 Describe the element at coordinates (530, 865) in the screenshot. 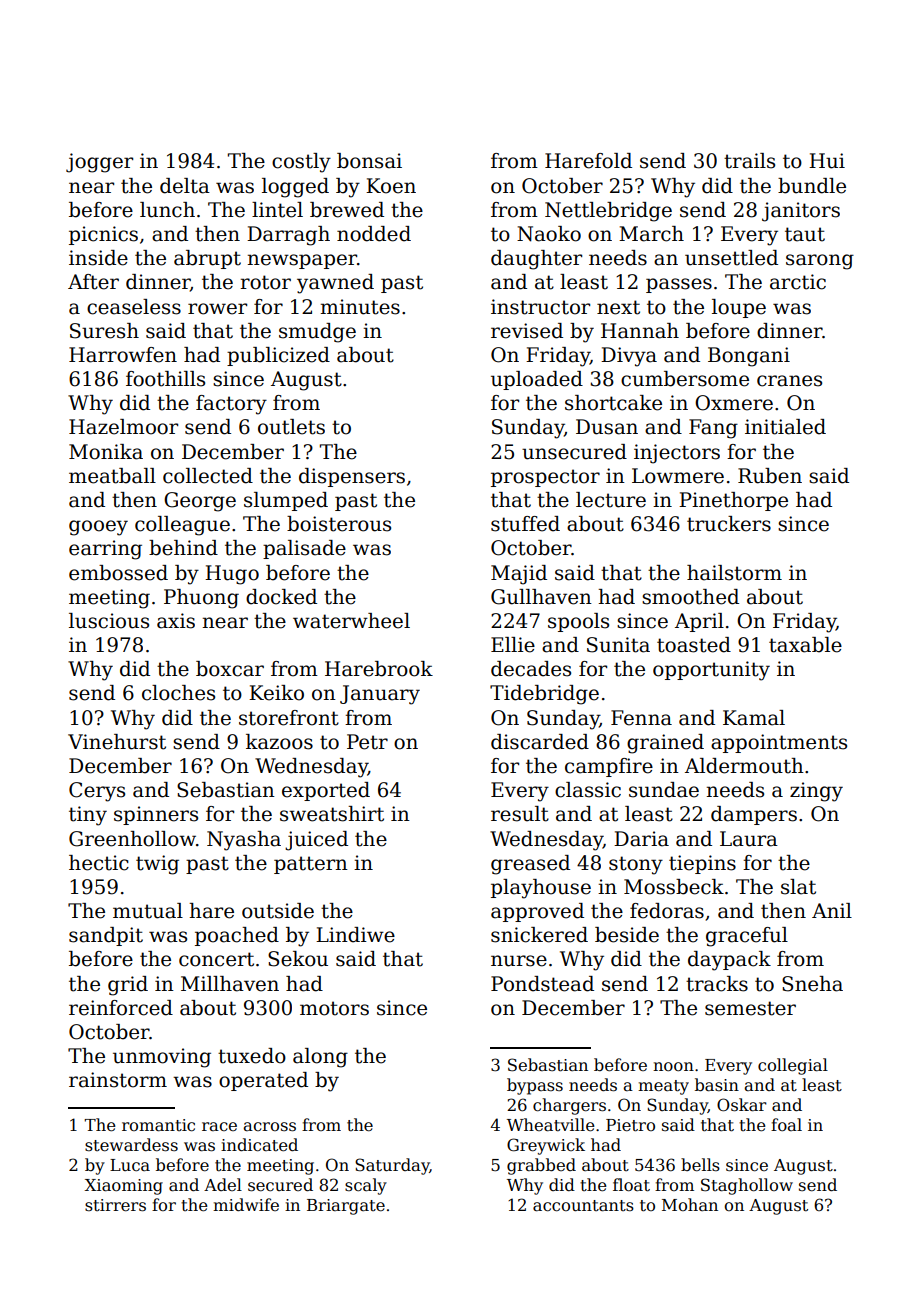

I see `greased` at that location.
